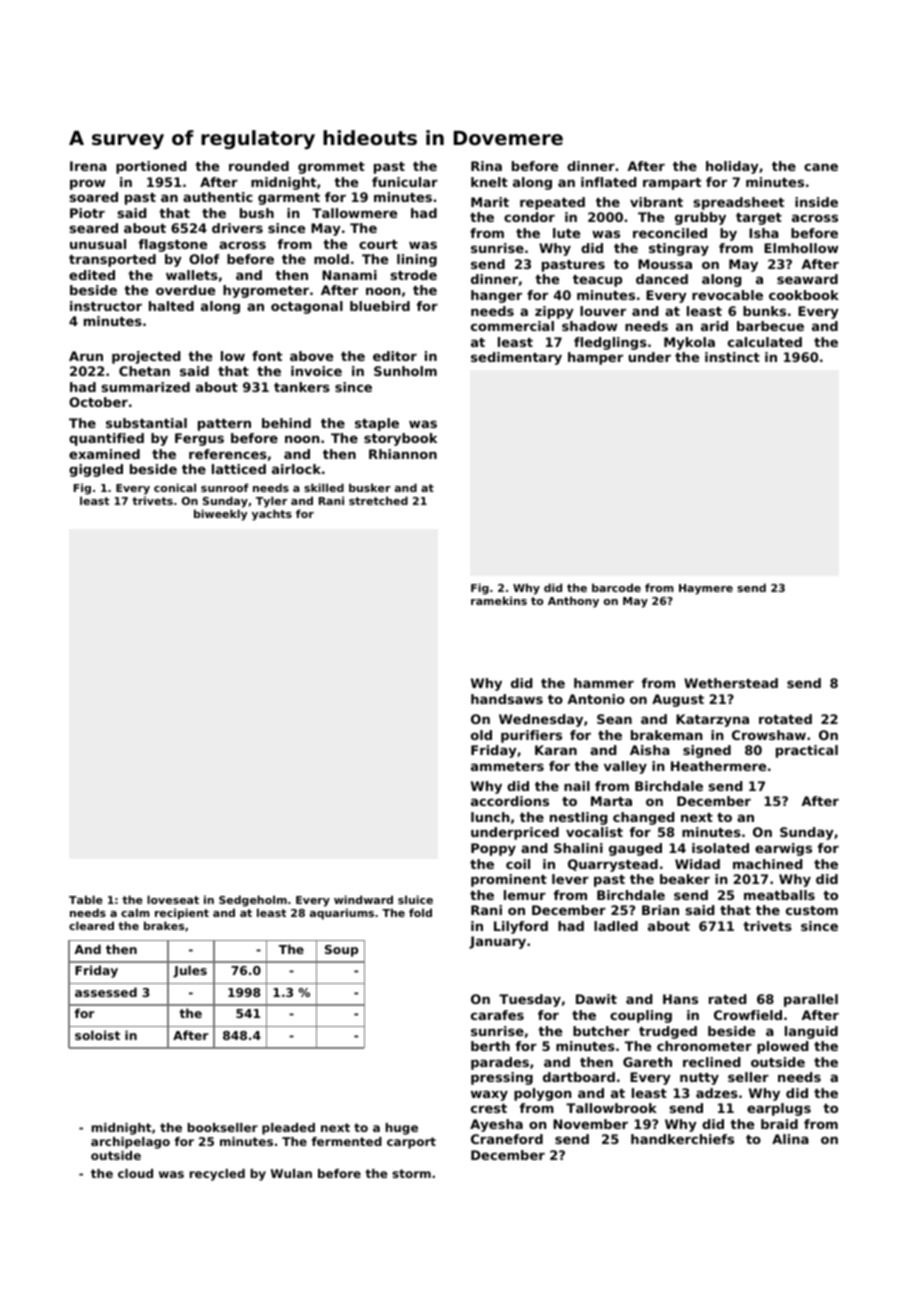  Describe the element at coordinates (253, 901) in the screenshot. I see `Sedgeholm` at that location.
